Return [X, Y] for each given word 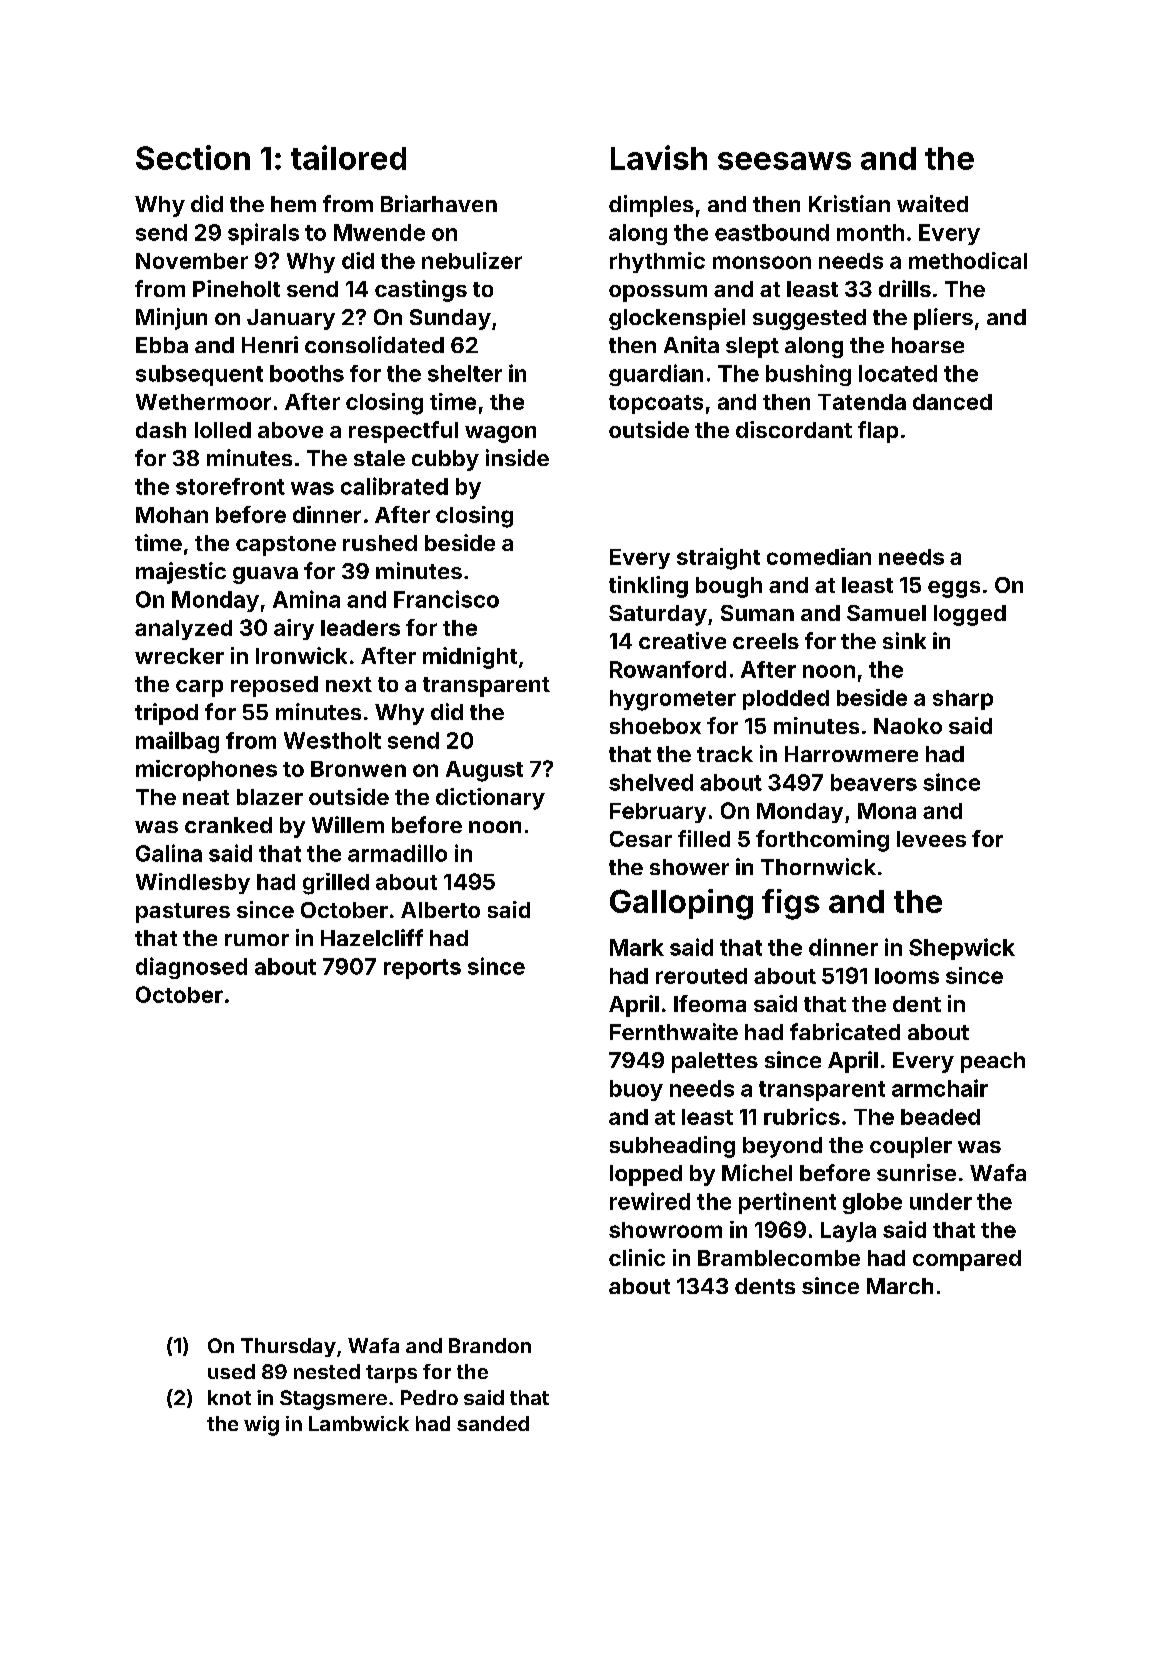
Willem [348, 824]
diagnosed [191, 968]
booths [307, 373]
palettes [715, 1062]
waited [932, 203]
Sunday [450, 319]
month [870, 232]
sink [904, 640]
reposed [274, 686]
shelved [651, 782]
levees [931, 839]
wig [261, 1426]
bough [729, 587]
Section [193, 157]
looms [907, 976]
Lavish [659, 157]
